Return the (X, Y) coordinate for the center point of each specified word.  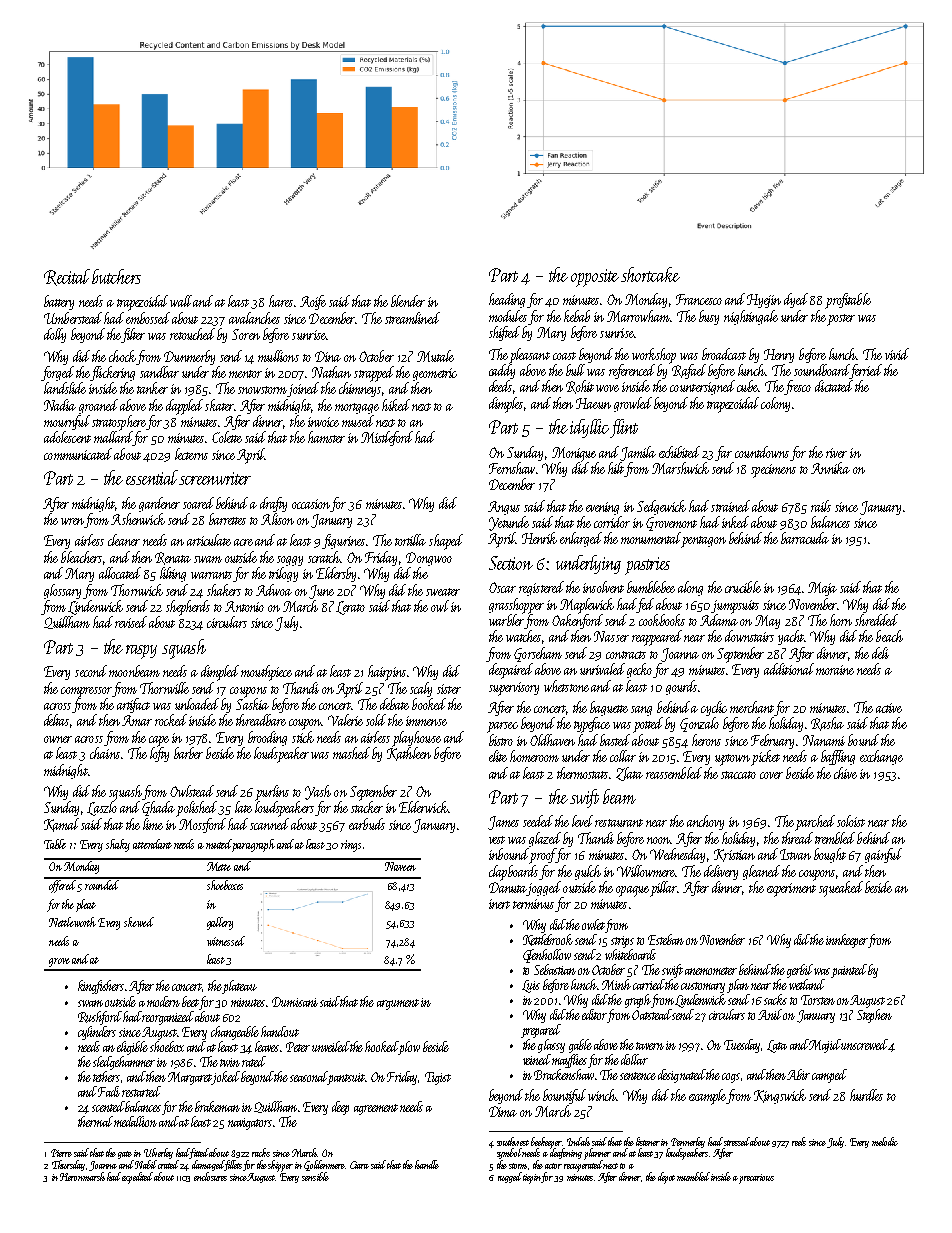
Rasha (827, 724)
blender (408, 301)
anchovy (705, 822)
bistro (501, 740)
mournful (67, 422)
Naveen (400, 866)
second (91, 671)
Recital (67, 277)
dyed (796, 300)
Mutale (435, 356)
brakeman (217, 1106)
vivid (897, 354)
